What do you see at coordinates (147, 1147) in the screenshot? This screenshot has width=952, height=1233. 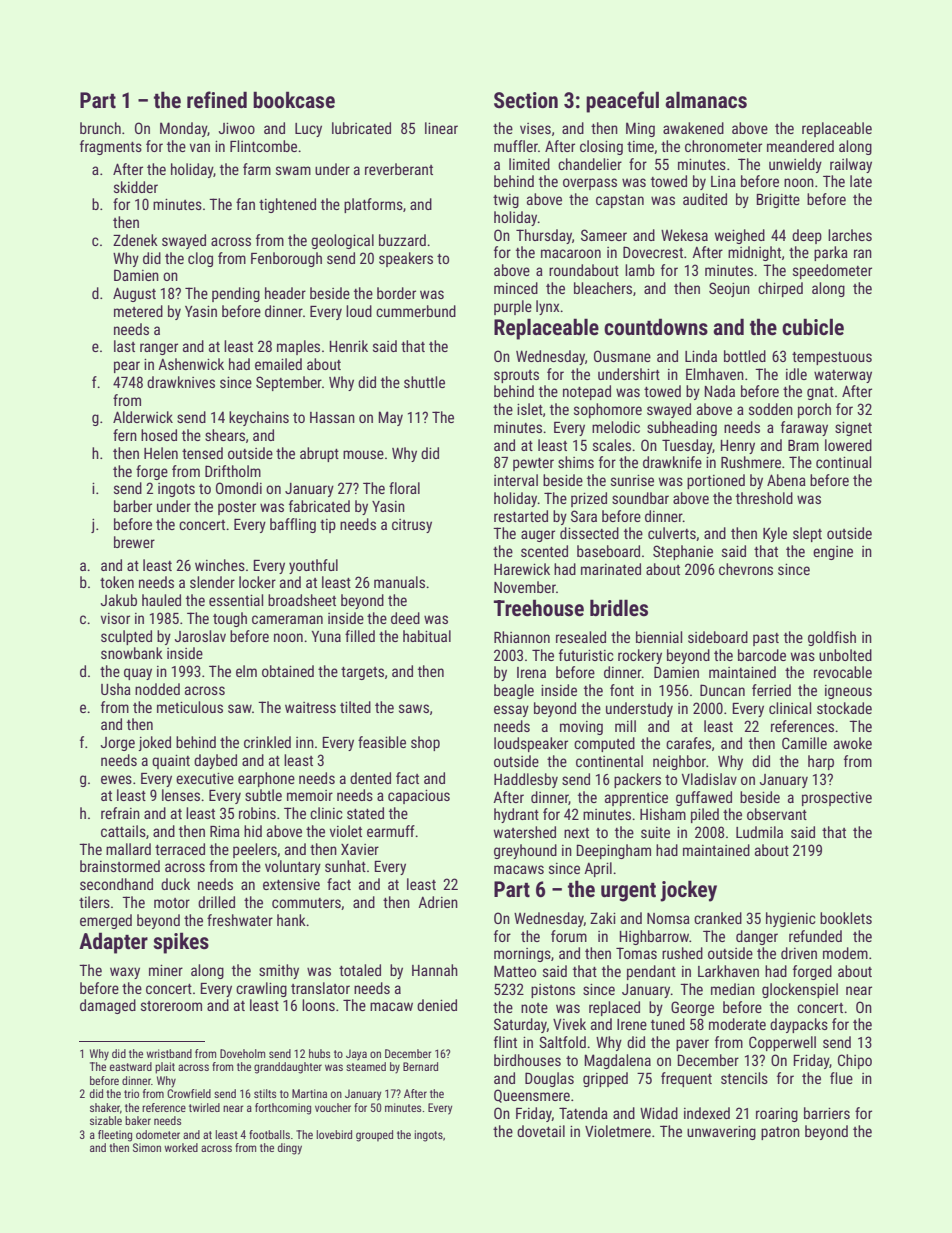 I see `Simon` at bounding box center [147, 1147].
